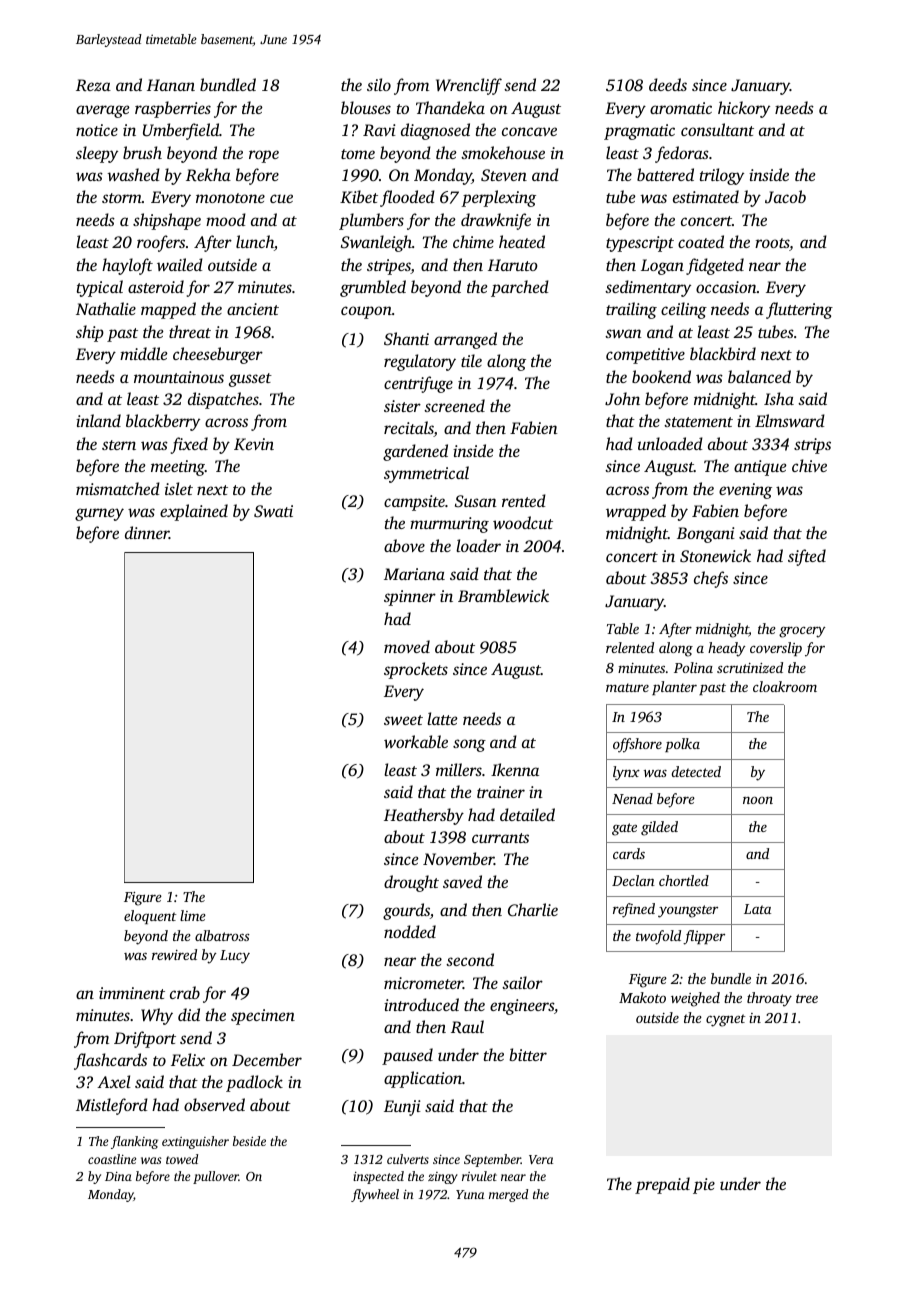  Describe the element at coordinates (492, 1160) in the page. I see `September` at that location.
